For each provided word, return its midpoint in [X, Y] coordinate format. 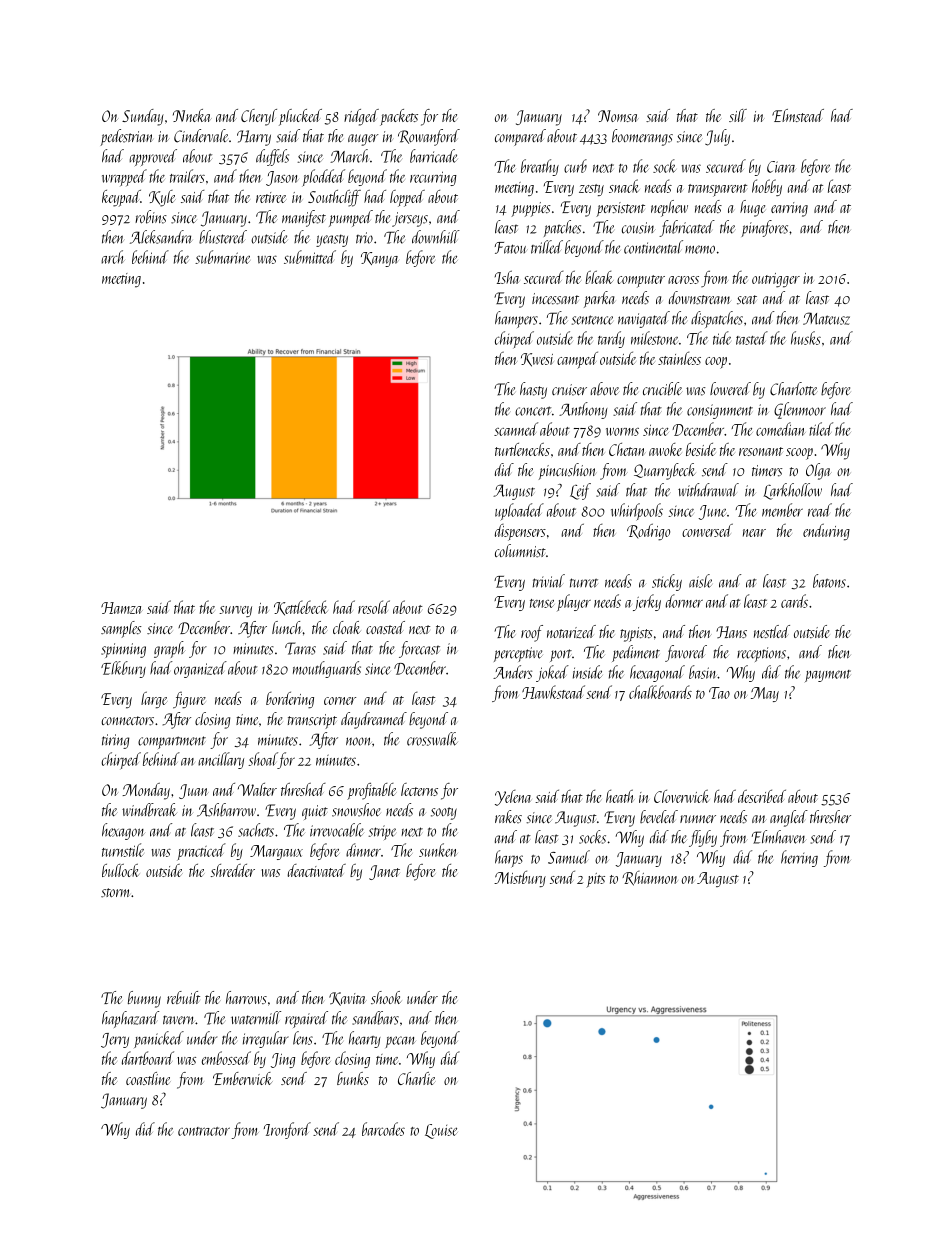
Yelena [513, 798]
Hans [731, 632]
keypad [121, 198]
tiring [115, 741]
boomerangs [642, 137]
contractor [204, 1131]
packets [399, 117]
